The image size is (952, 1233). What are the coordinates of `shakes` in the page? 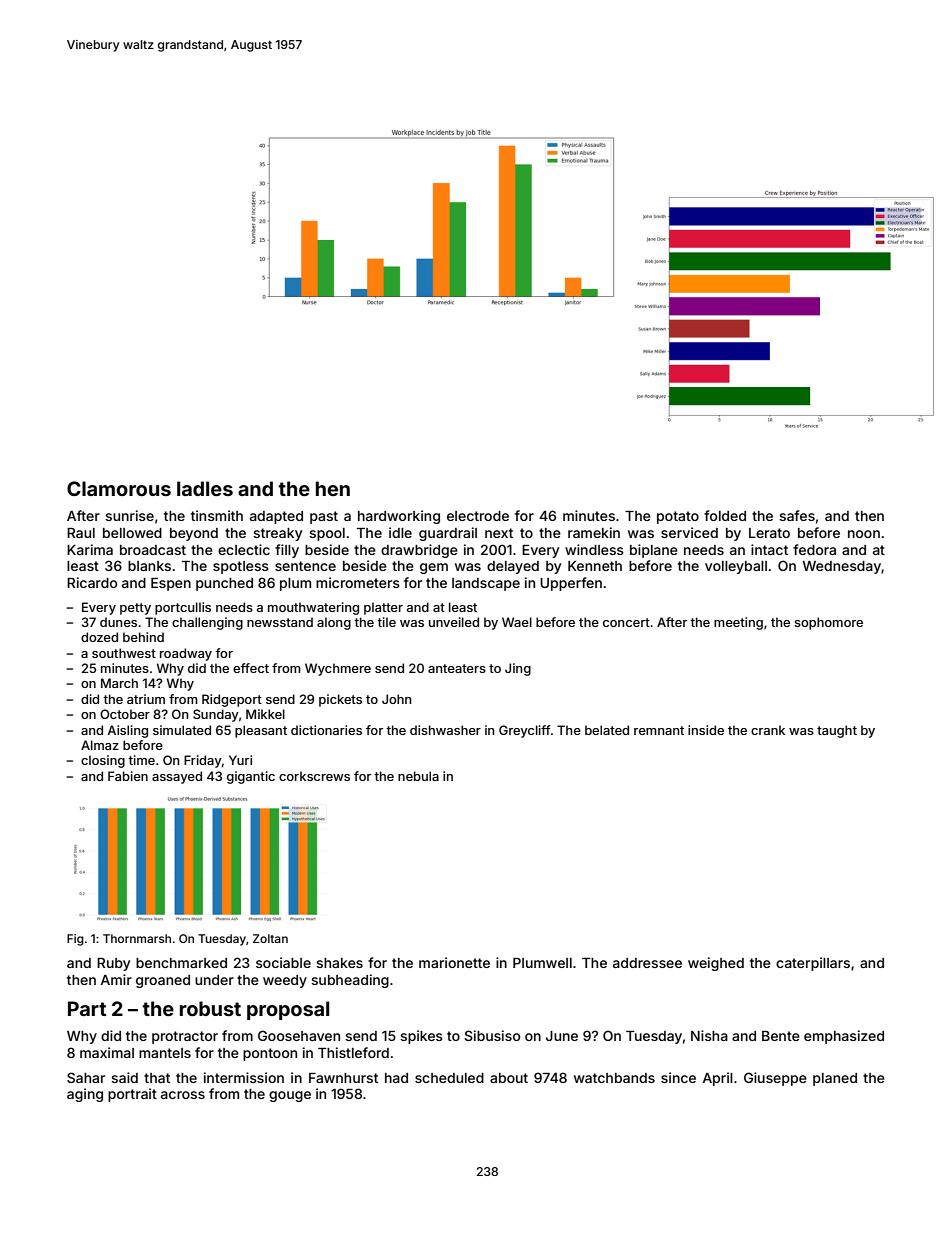 It's located at (339, 963).
